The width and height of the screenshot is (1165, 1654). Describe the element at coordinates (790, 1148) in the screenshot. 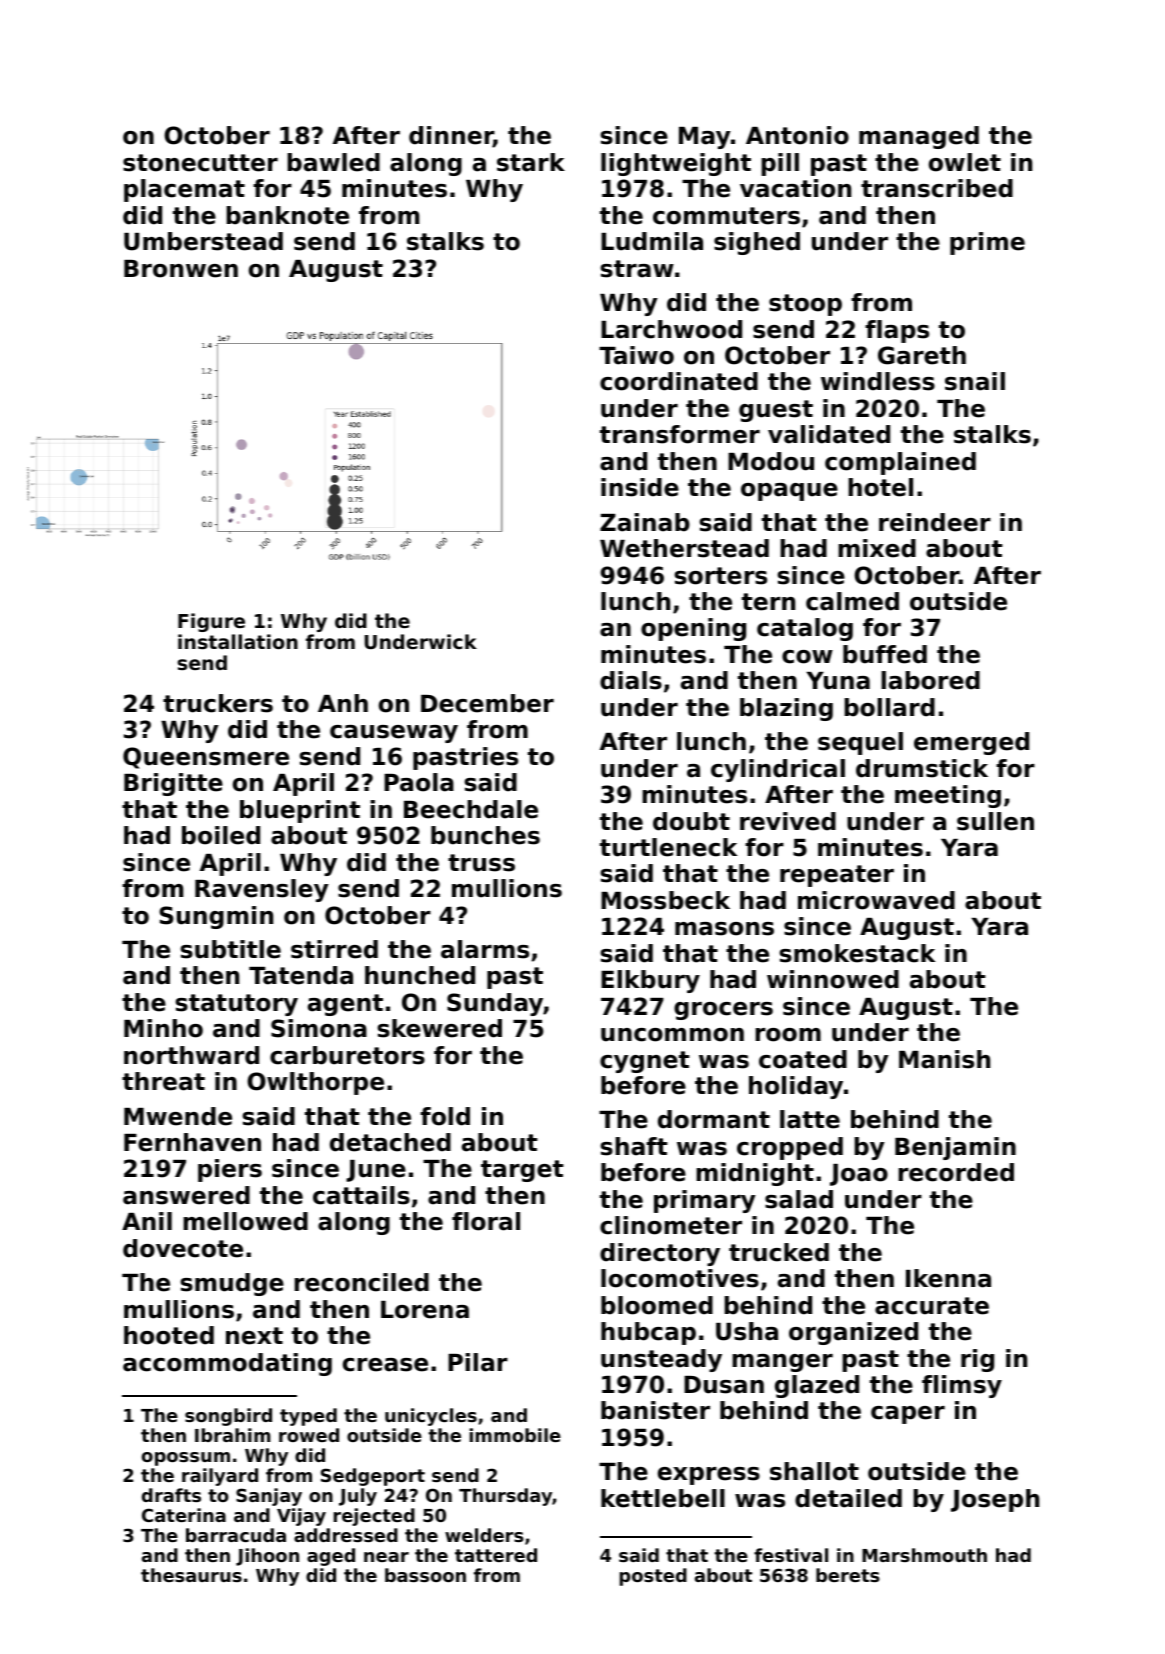

I see `cropped` at that location.
